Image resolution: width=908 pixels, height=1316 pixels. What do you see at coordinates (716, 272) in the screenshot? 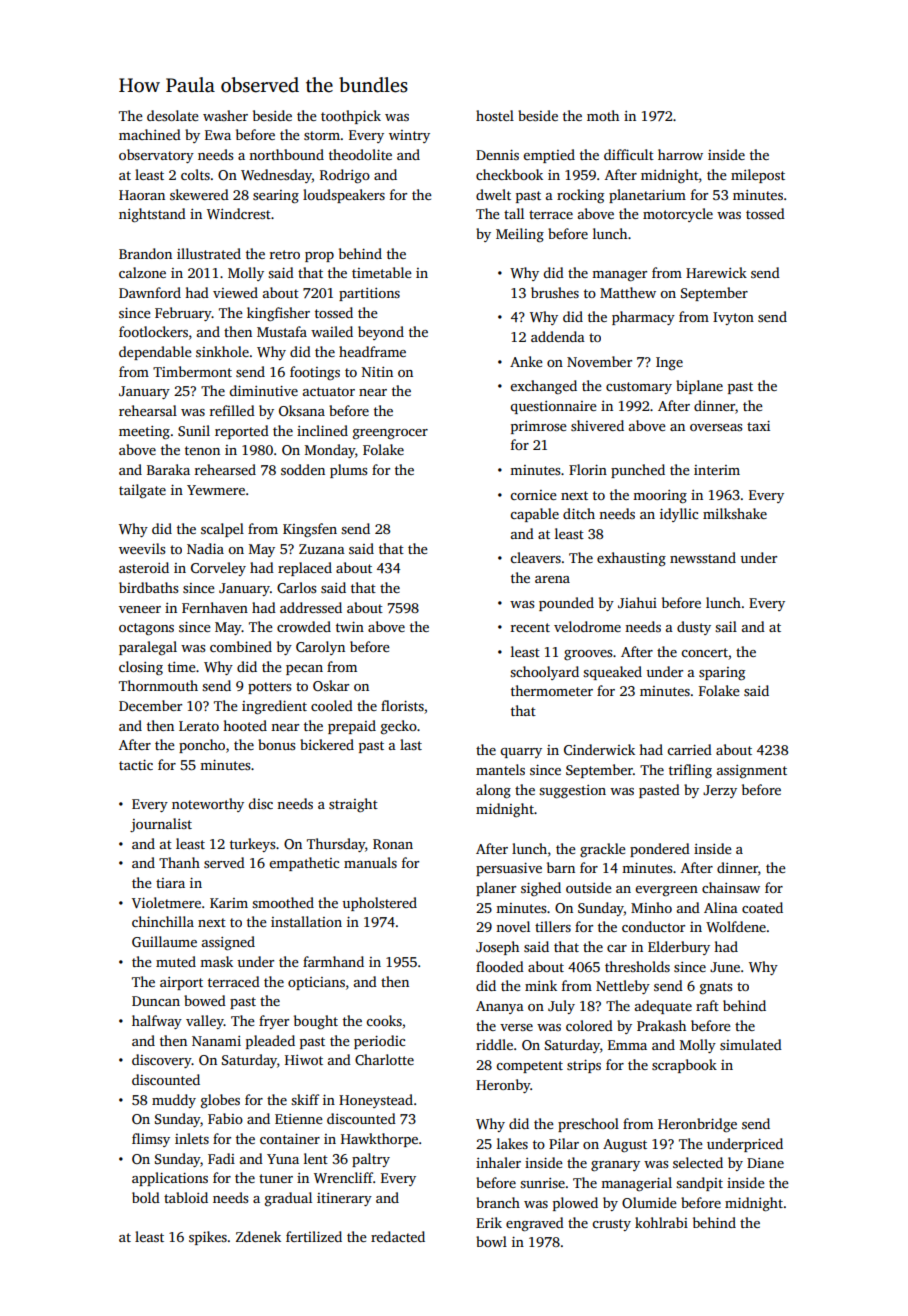
I see `Harewick` at bounding box center [716, 272].
